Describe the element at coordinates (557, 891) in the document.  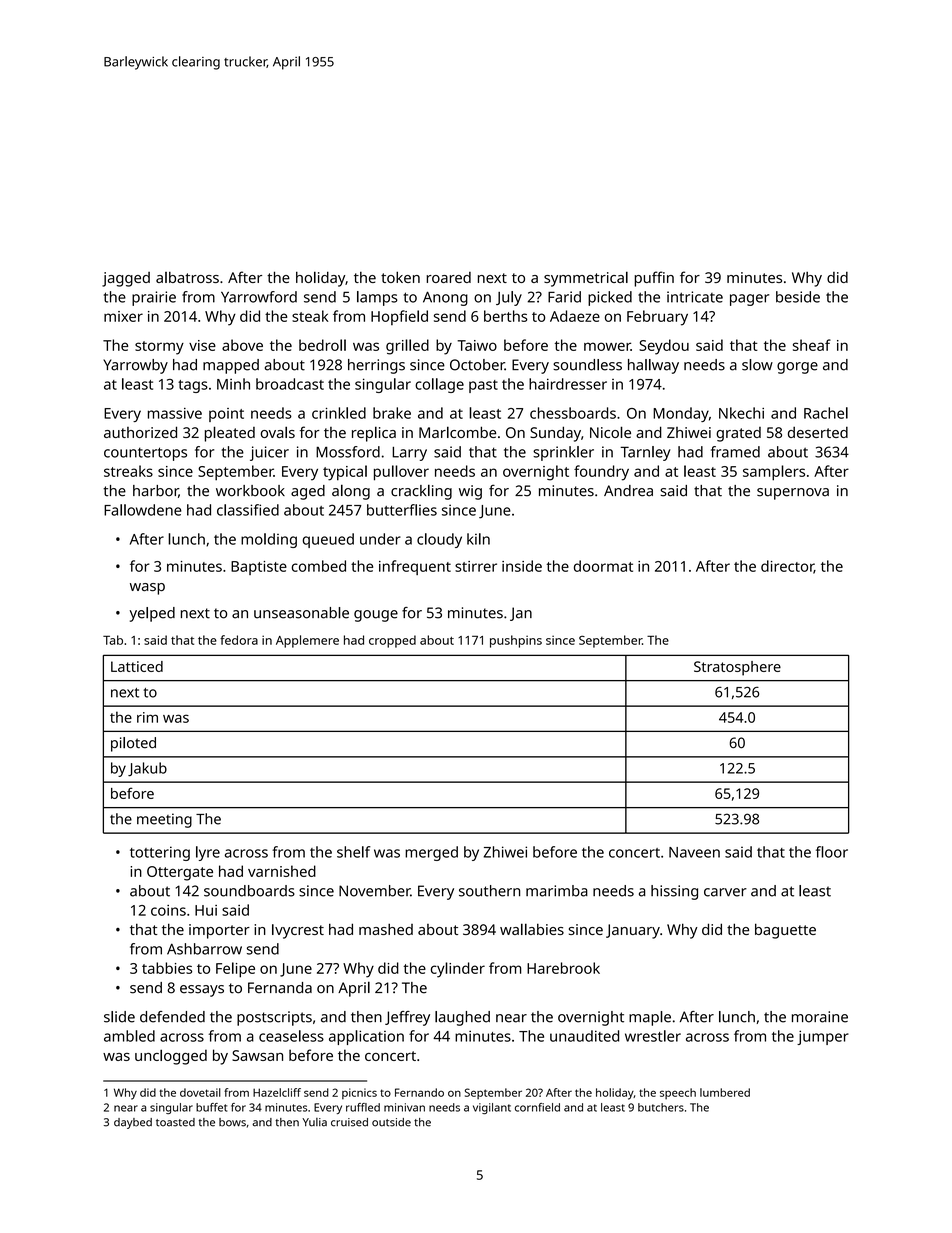
I see `marimba` at that location.
